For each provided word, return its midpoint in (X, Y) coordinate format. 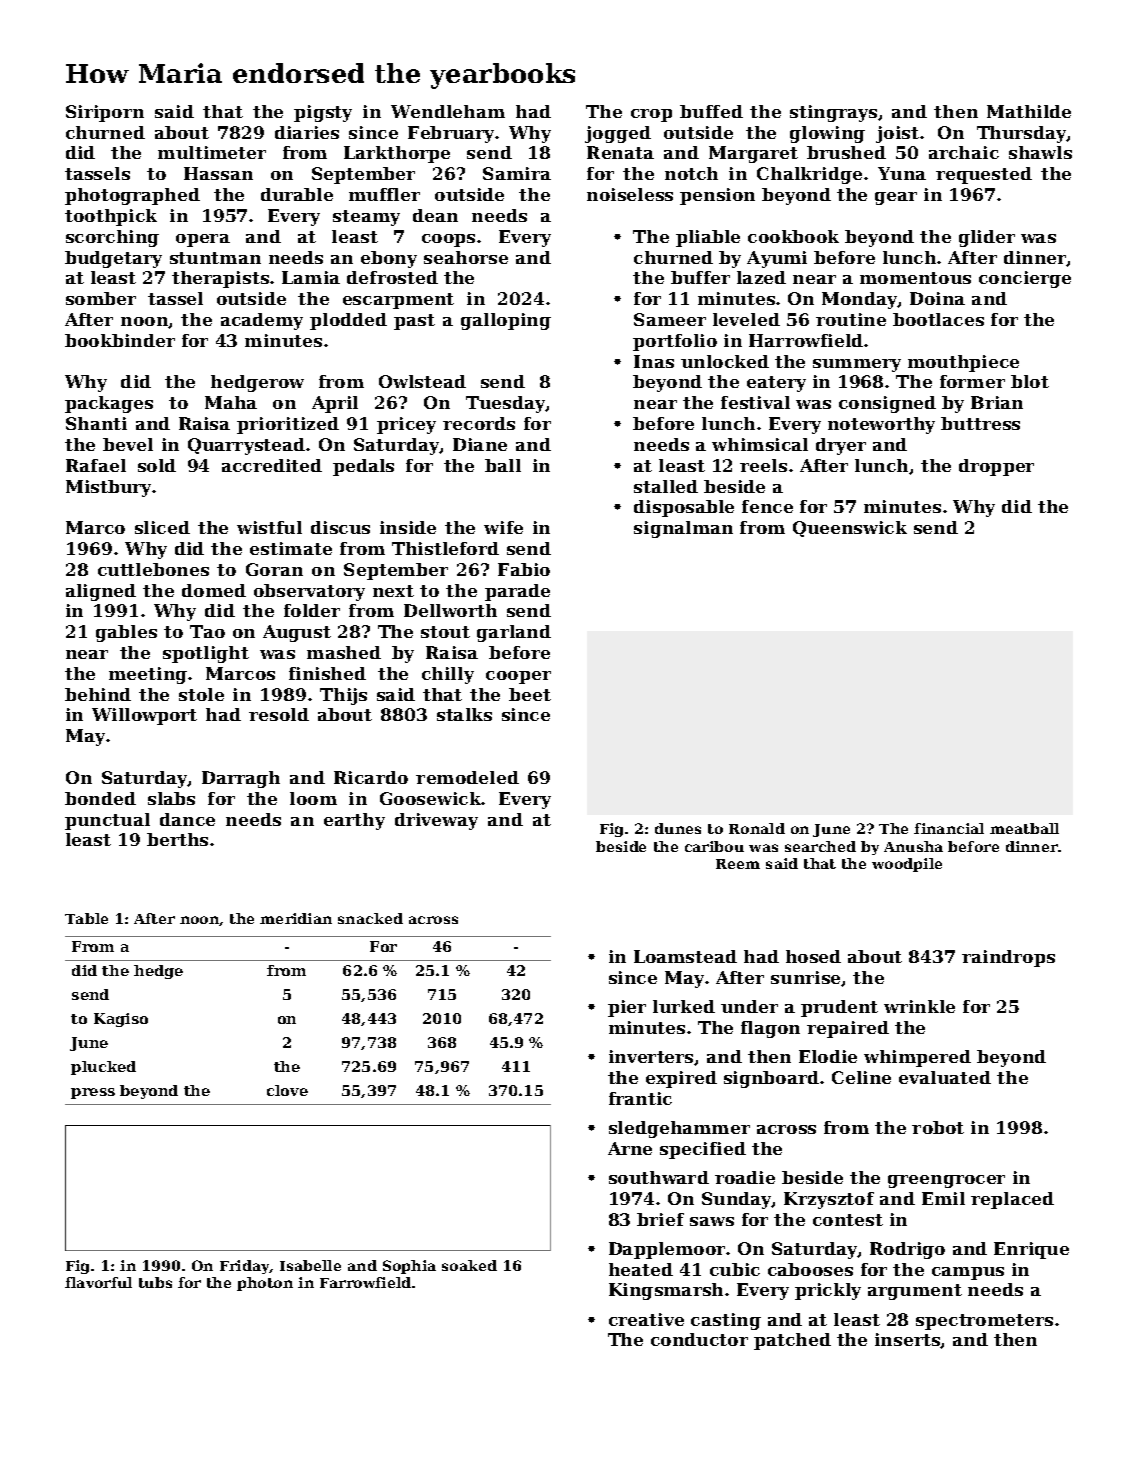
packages (109, 404)
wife (503, 527)
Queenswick (850, 529)
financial (949, 828)
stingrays (833, 113)
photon (265, 1284)
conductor (699, 1339)
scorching (112, 238)
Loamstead (685, 956)
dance (187, 819)
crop (651, 115)
